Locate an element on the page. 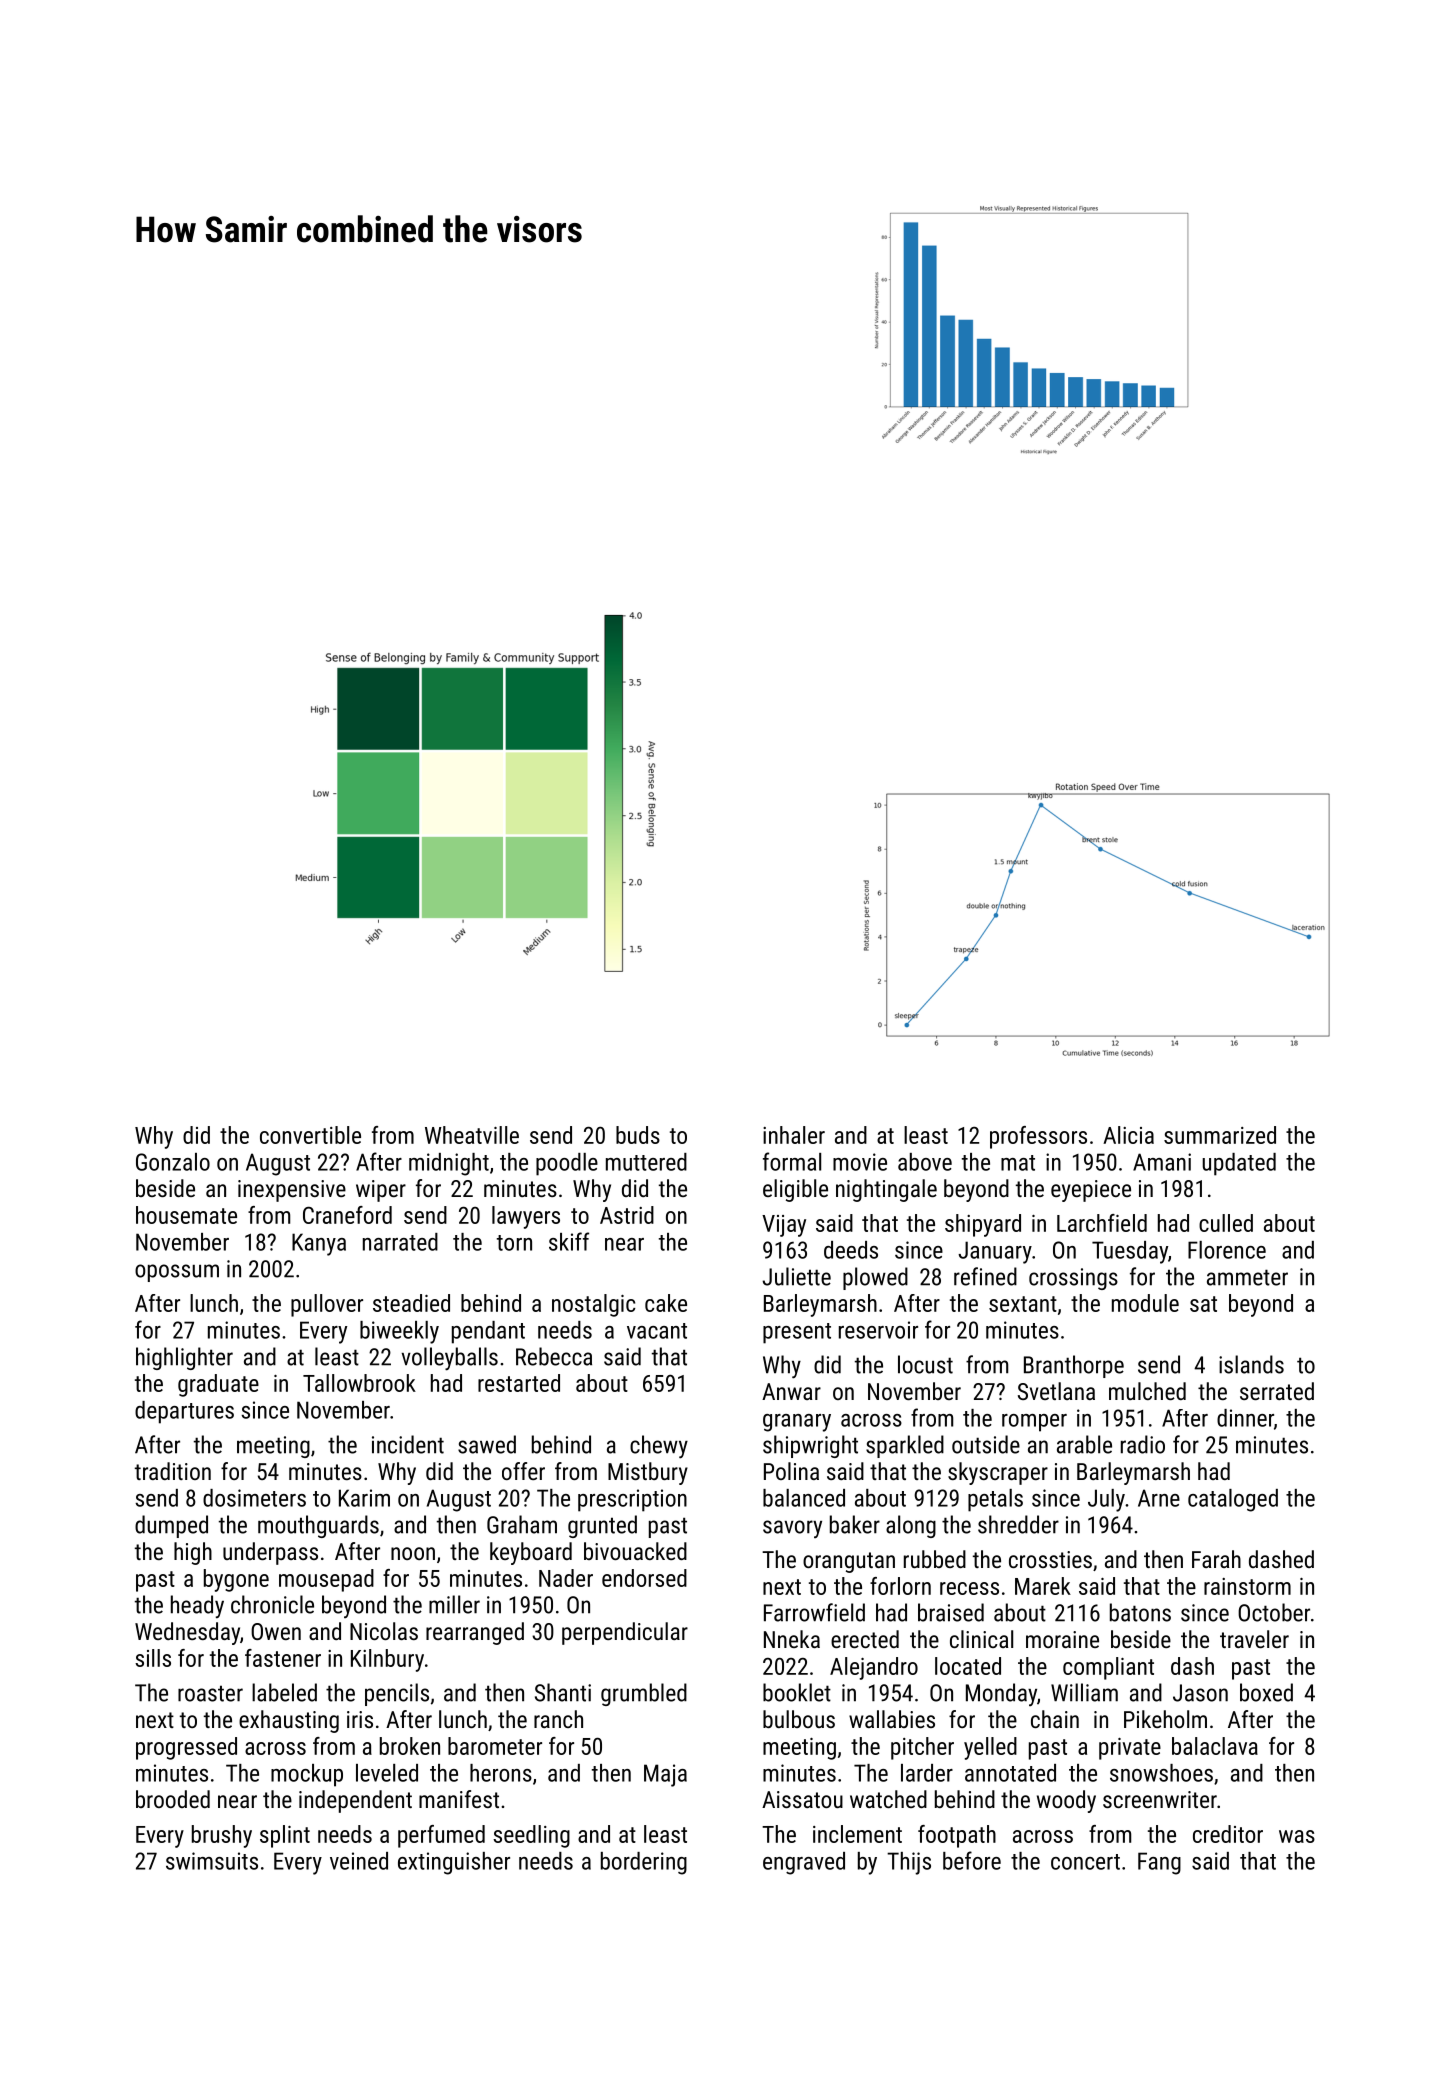  graduate is located at coordinates (218, 1385).
